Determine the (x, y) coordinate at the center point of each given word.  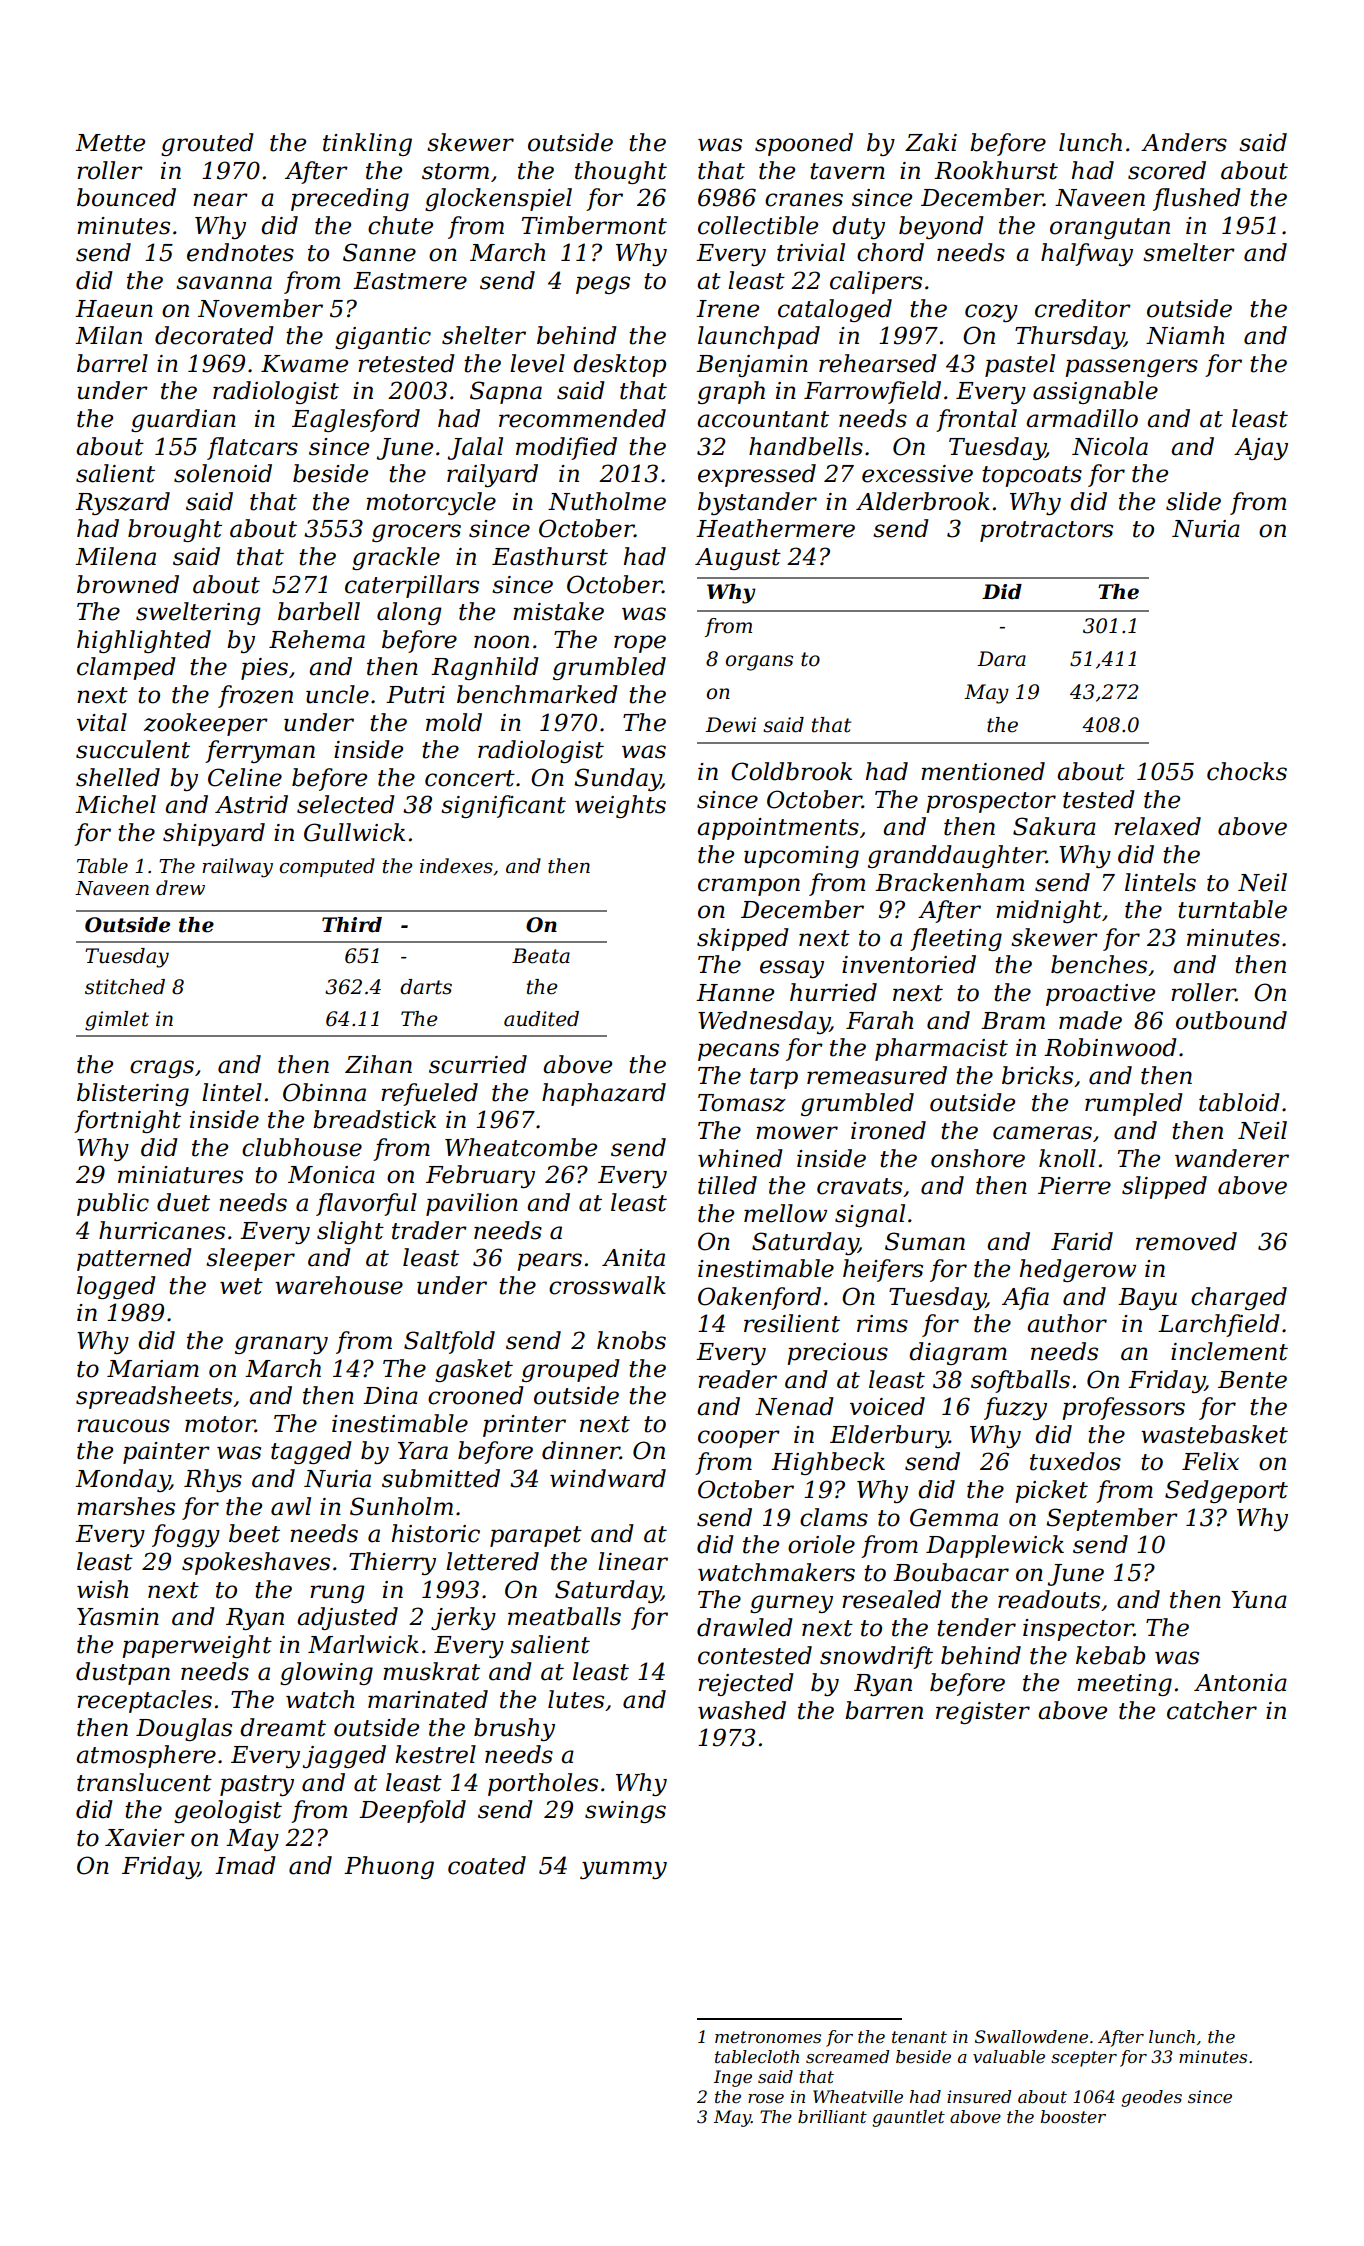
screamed (848, 2056)
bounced (126, 197)
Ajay (1261, 449)
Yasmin (118, 1617)
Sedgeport (1226, 1491)
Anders (1184, 142)
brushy (514, 1729)
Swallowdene (1031, 2036)
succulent (133, 749)
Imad (245, 1865)
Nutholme (607, 501)
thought (621, 172)
